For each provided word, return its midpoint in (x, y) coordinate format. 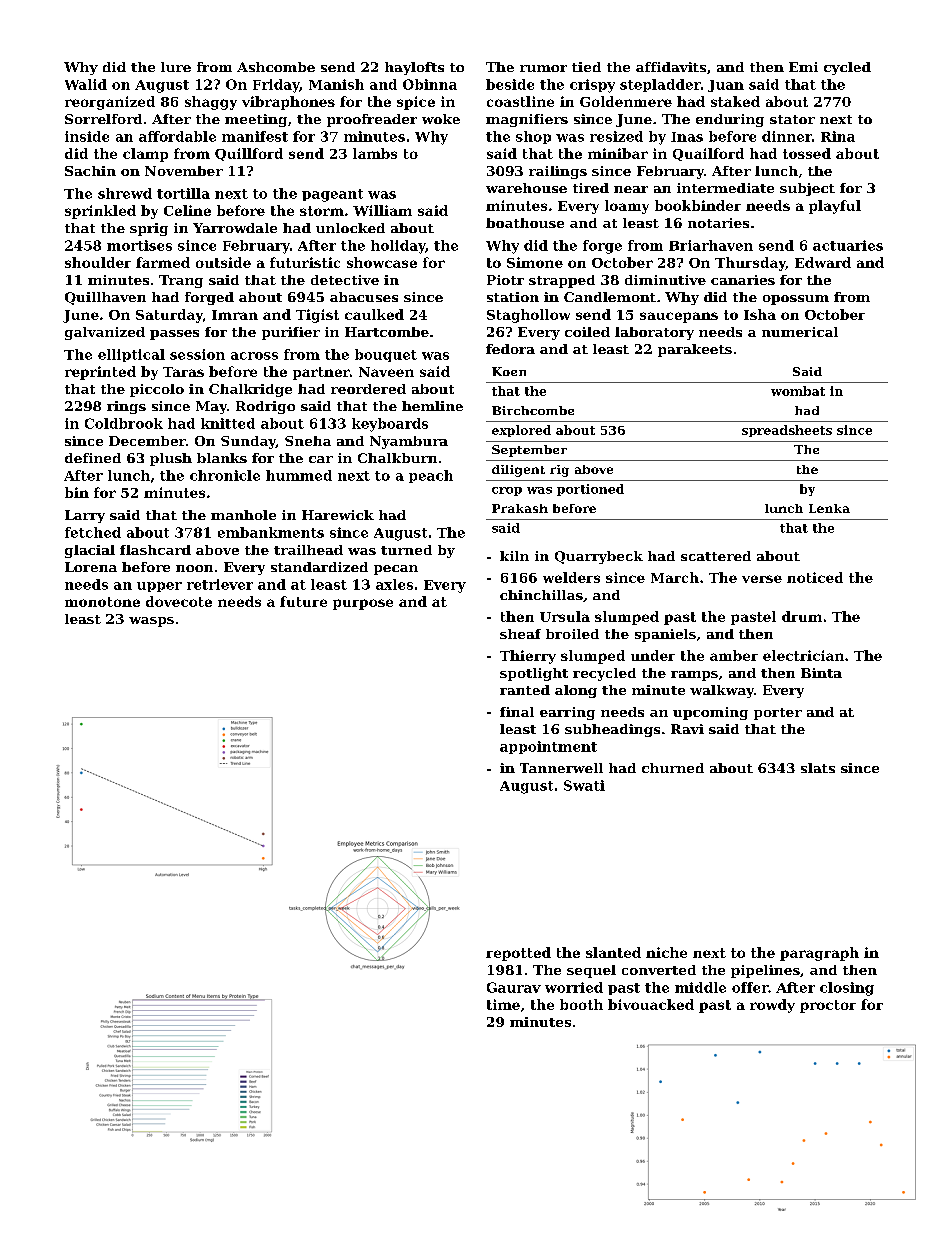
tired (591, 188)
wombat (798, 391)
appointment (548, 747)
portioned (590, 490)
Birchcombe (533, 410)
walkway (722, 691)
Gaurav (514, 987)
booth (581, 1004)
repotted (518, 954)
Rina (838, 136)
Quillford (249, 154)
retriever (220, 584)
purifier (291, 333)
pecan (396, 570)
